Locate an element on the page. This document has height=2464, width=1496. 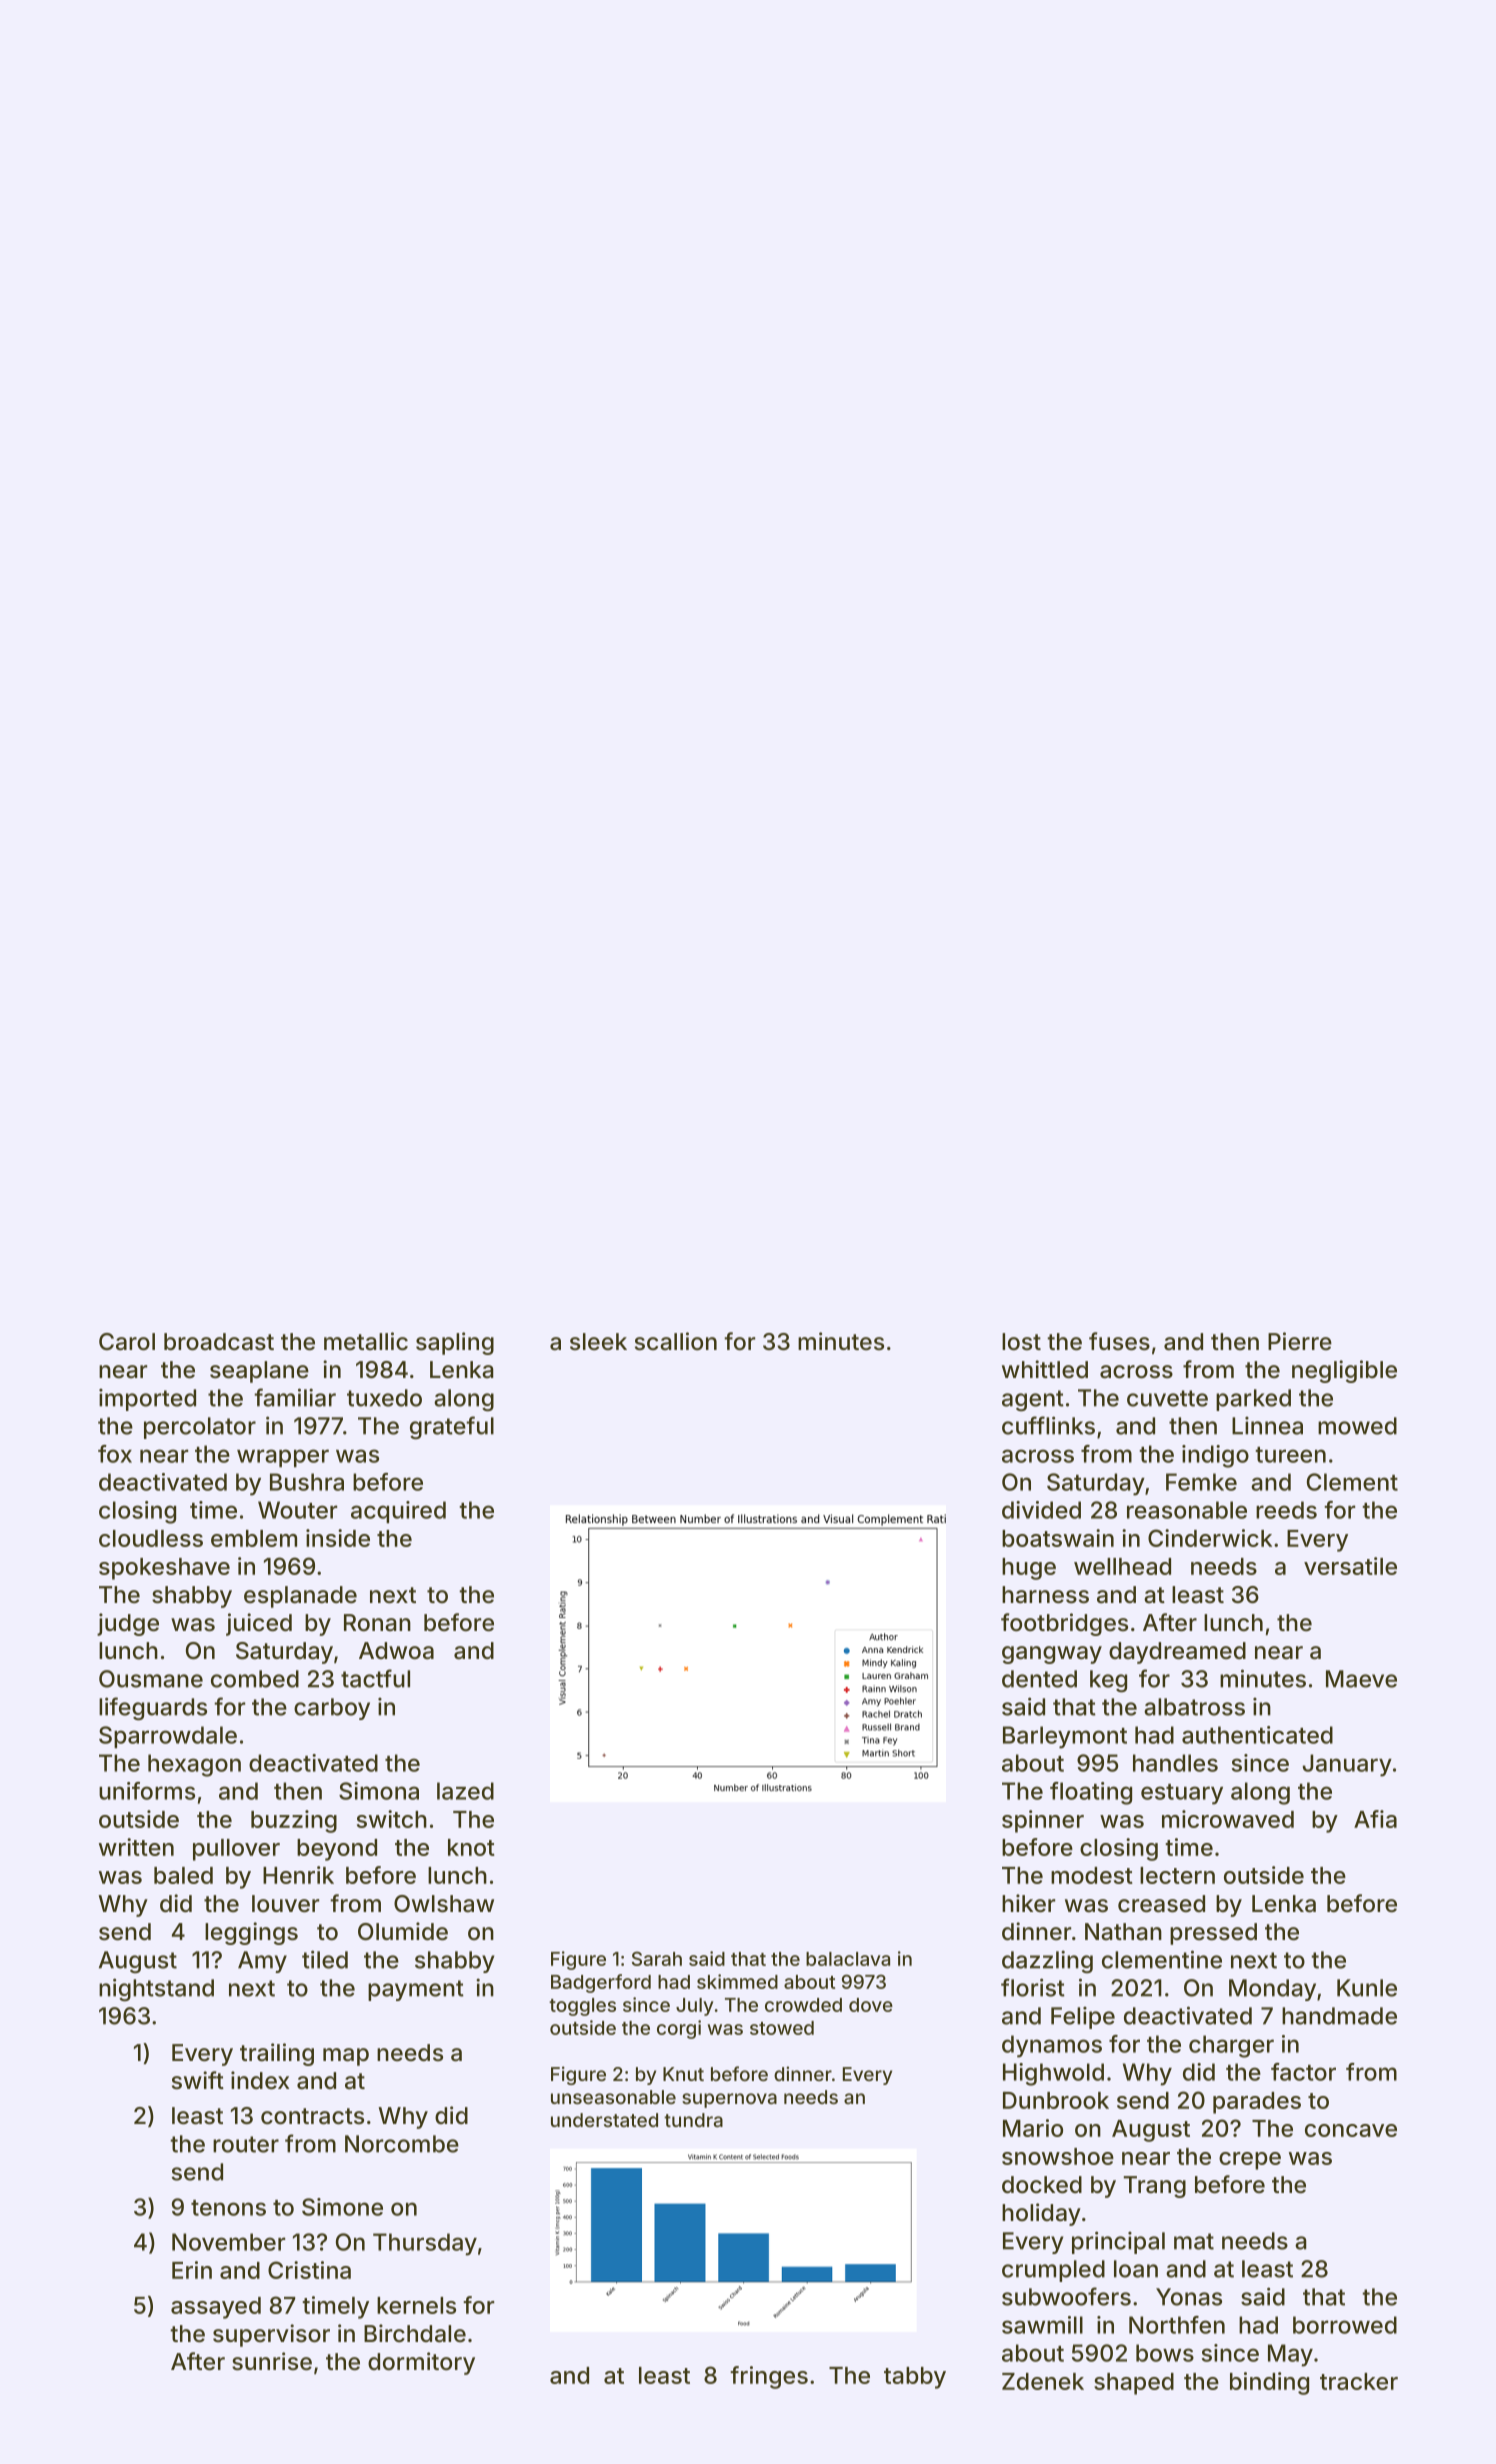
handmade is located at coordinates (1339, 2016).
